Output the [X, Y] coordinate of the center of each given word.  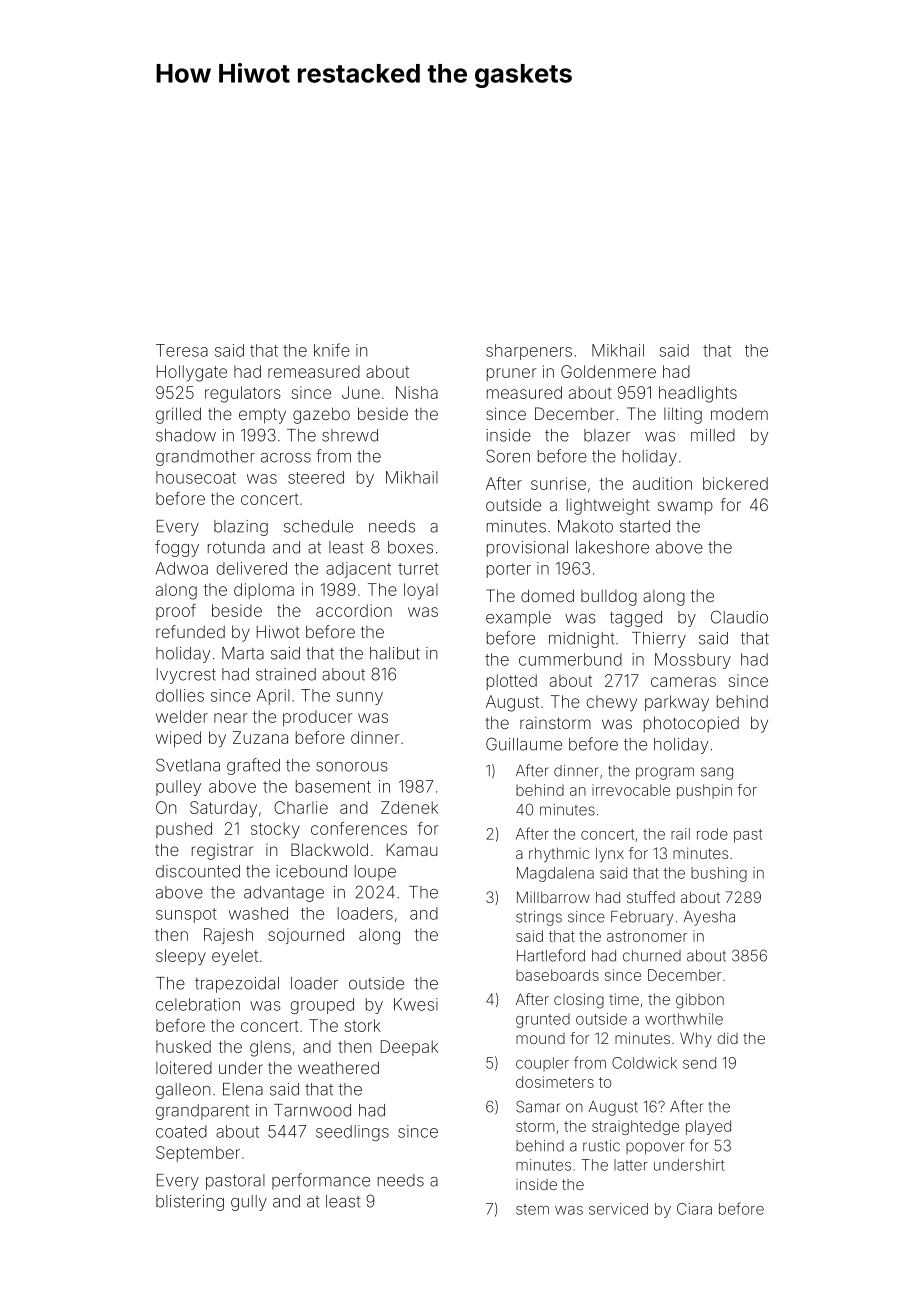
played [708, 1127]
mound [540, 1038]
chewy [612, 703]
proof [176, 612]
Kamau [412, 849]
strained [286, 674]
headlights [698, 394]
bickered [735, 483]
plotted [512, 682]
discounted [198, 871]
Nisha [417, 392]
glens [270, 1048]
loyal [421, 591]
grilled [178, 415]
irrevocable [631, 790]
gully [249, 1203]
